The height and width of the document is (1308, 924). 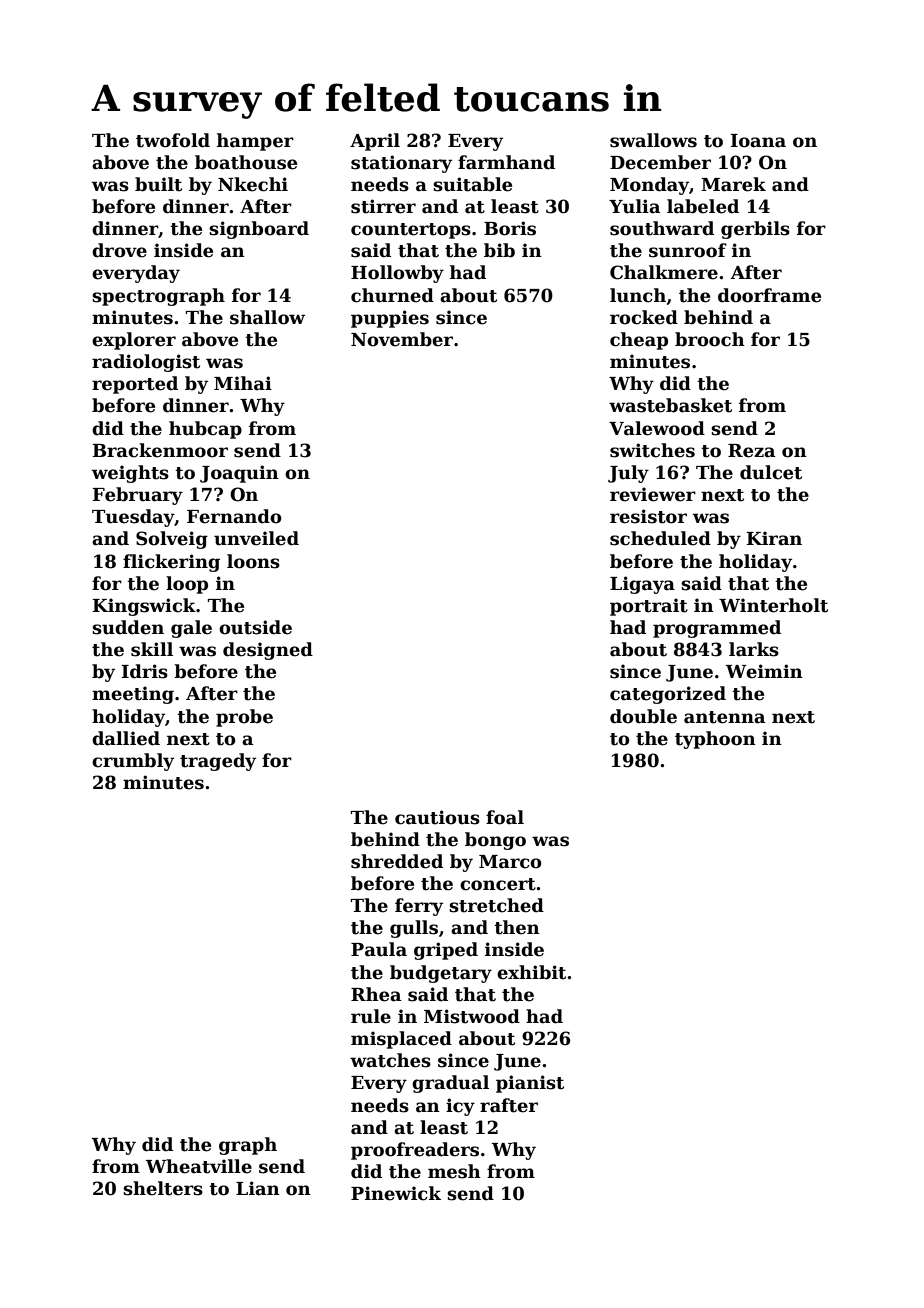 What do you see at coordinates (133, 695) in the document?
I see `meeting` at bounding box center [133, 695].
